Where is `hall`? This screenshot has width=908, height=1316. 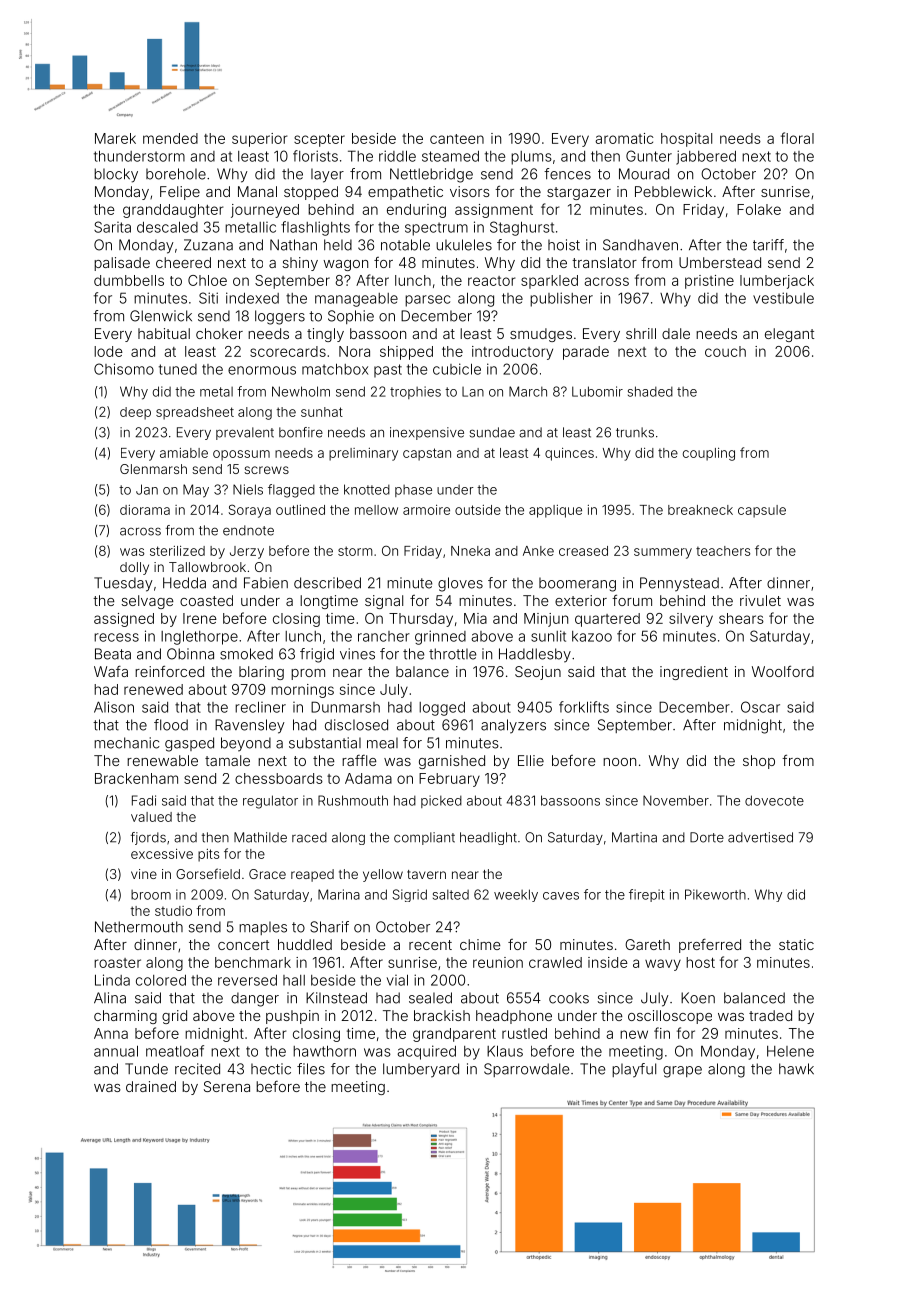
hall is located at coordinates (294, 980).
